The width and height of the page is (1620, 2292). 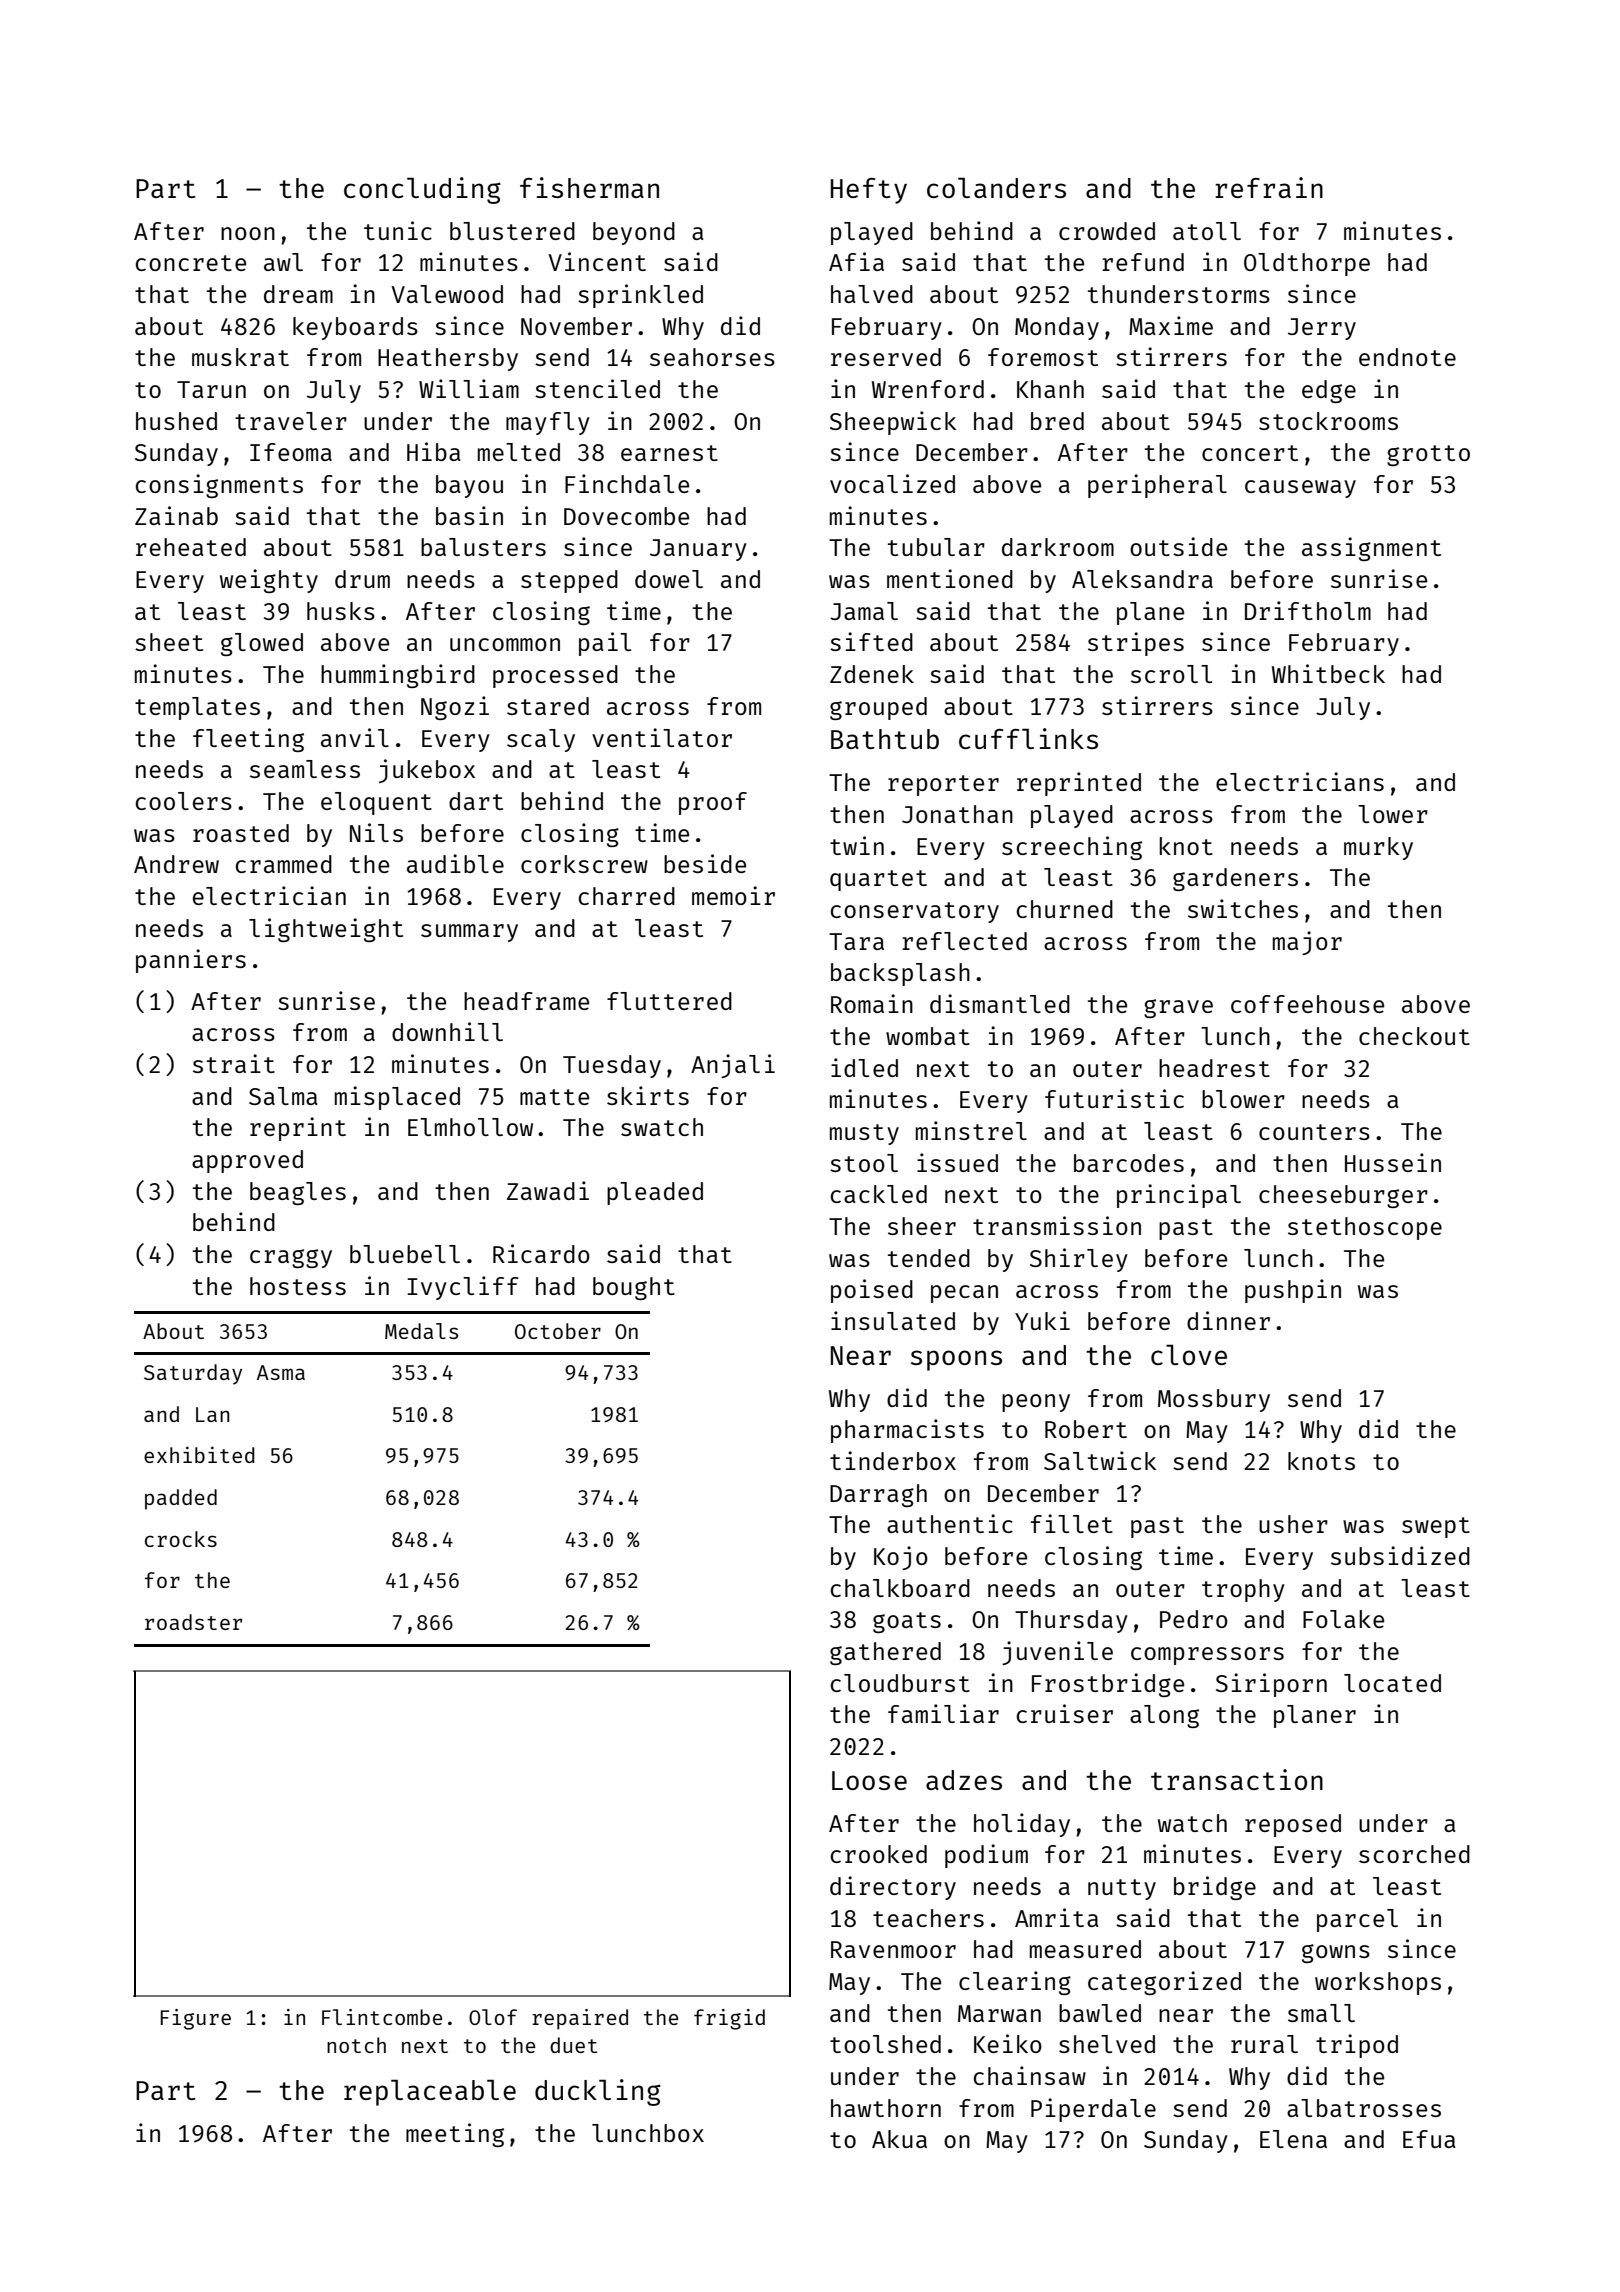 What do you see at coordinates (1429, 2139) in the page?
I see `Efua` at bounding box center [1429, 2139].
